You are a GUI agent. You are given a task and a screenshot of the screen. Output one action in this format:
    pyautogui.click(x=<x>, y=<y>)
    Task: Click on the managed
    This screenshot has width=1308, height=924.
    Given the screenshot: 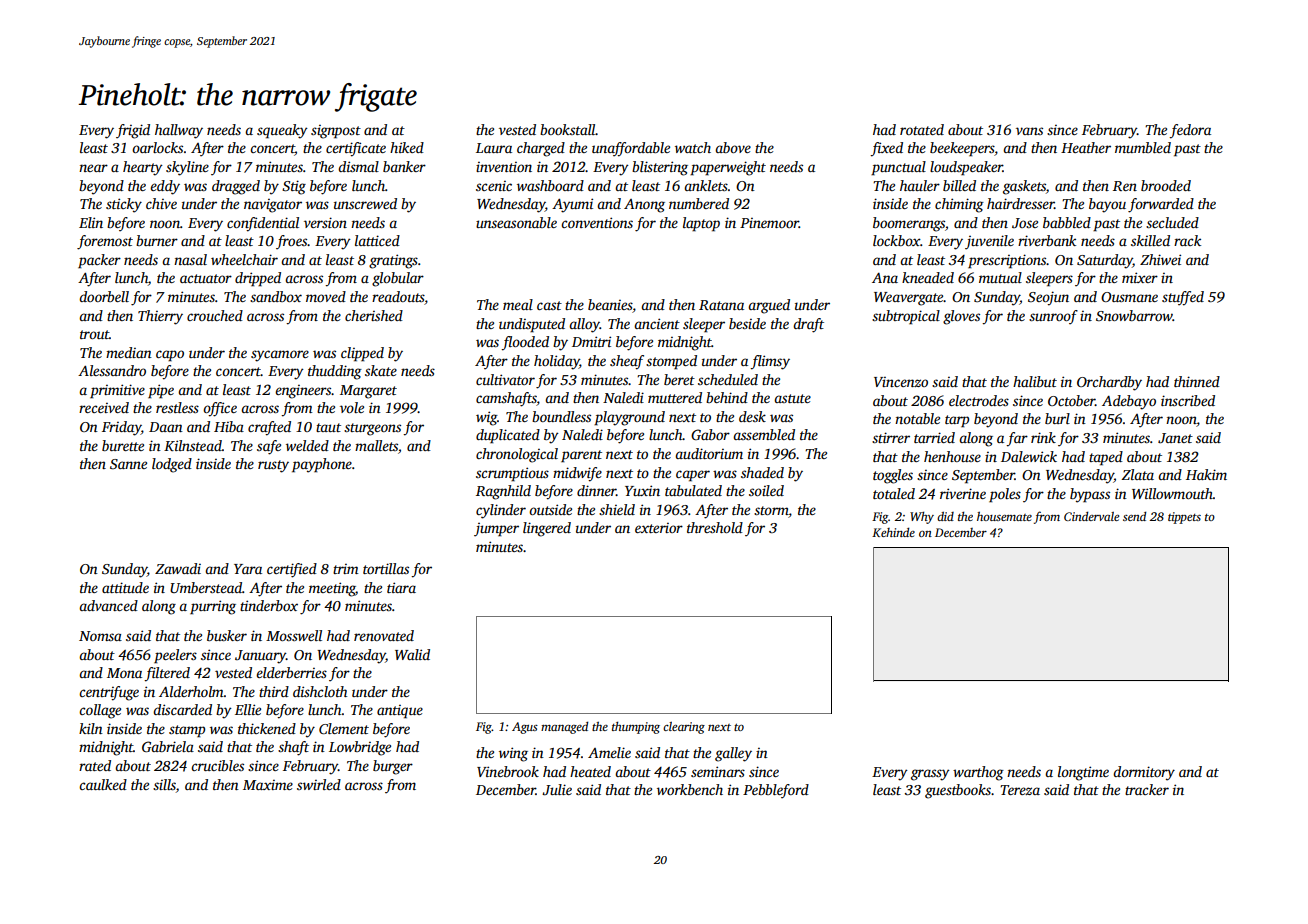 What is the action you would take?
    pyautogui.click(x=564, y=727)
